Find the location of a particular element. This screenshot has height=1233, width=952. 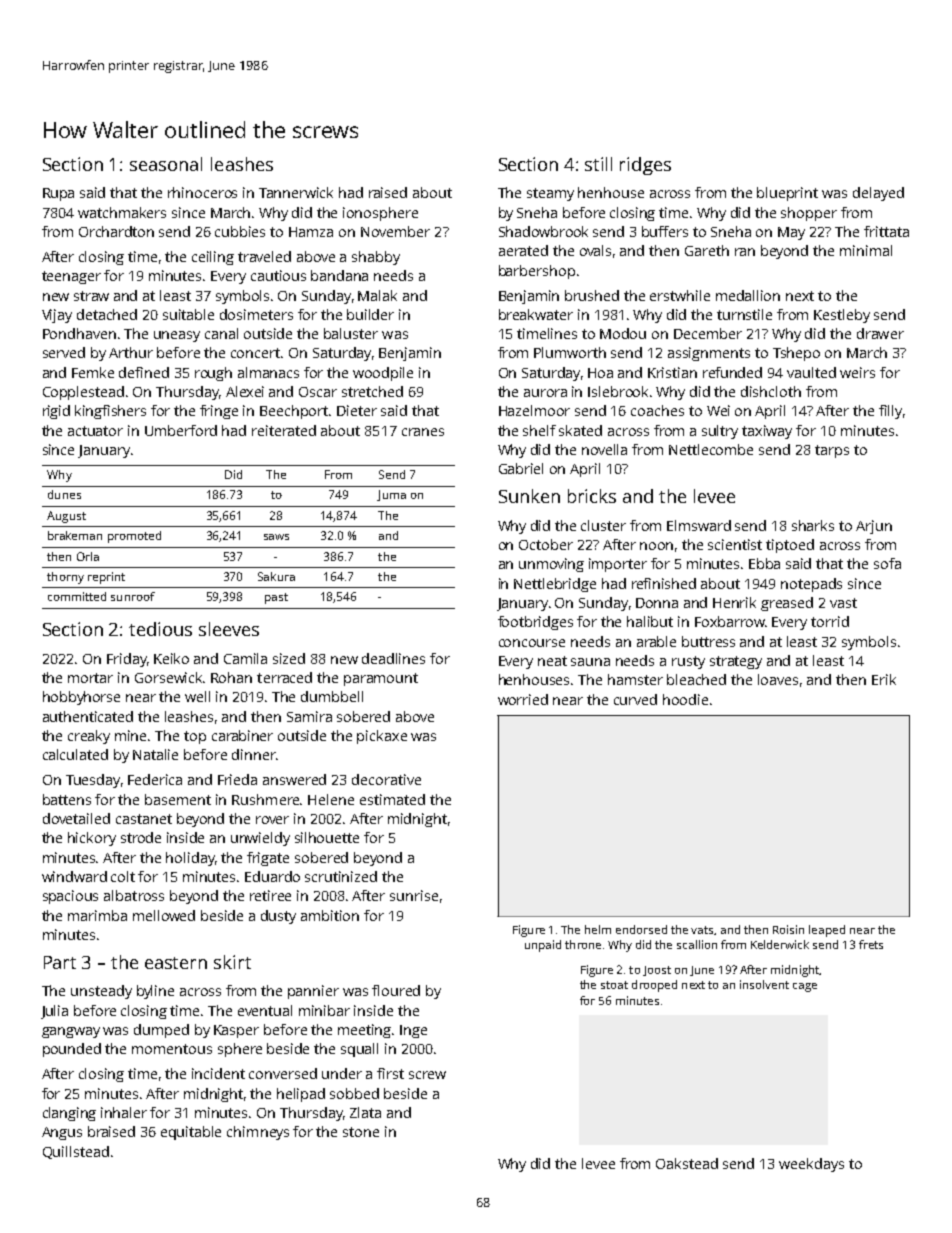

breakwater is located at coordinates (536, 314).
